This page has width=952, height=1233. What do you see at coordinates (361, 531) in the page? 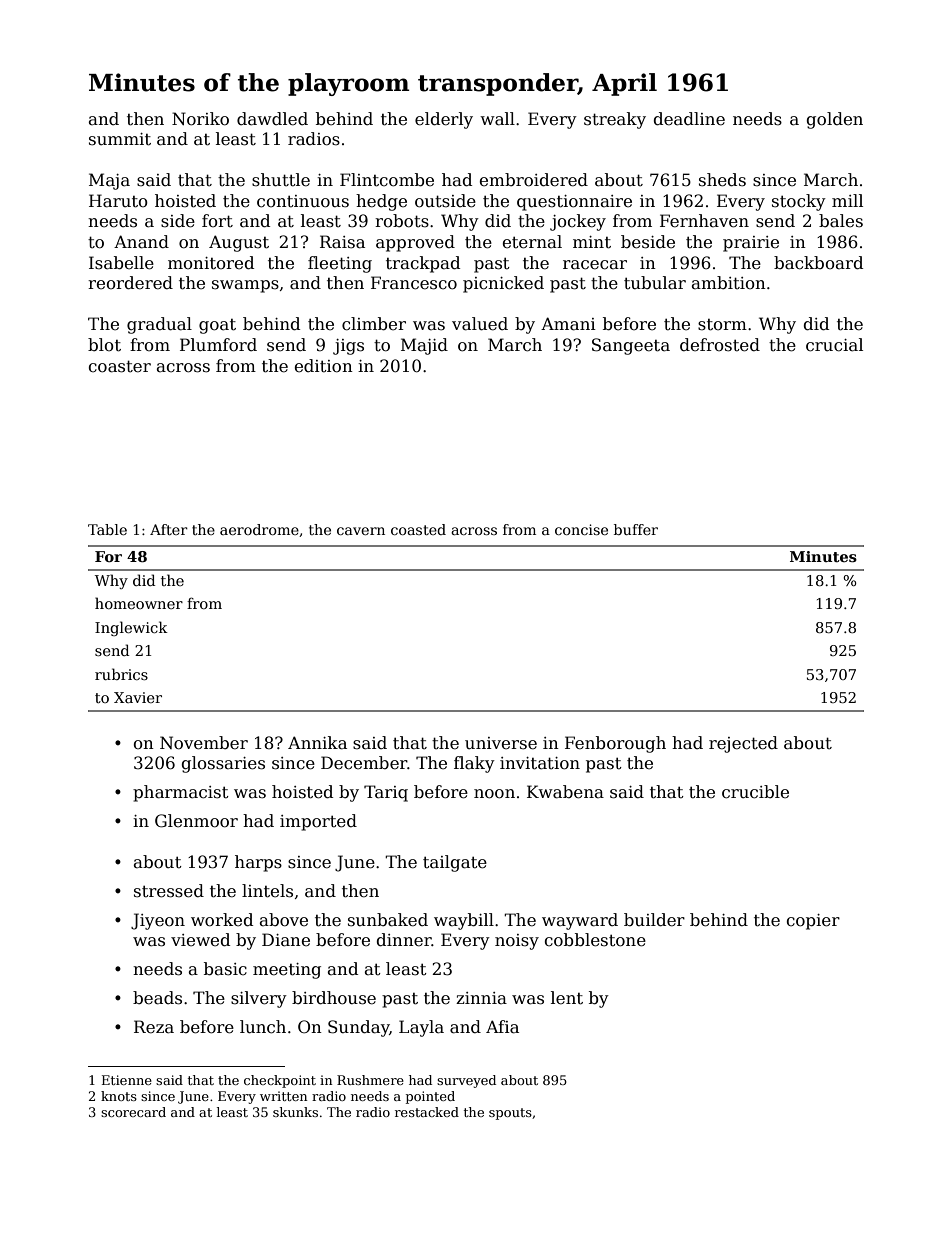
I see `cavern` at bounding box center [361, 531].
